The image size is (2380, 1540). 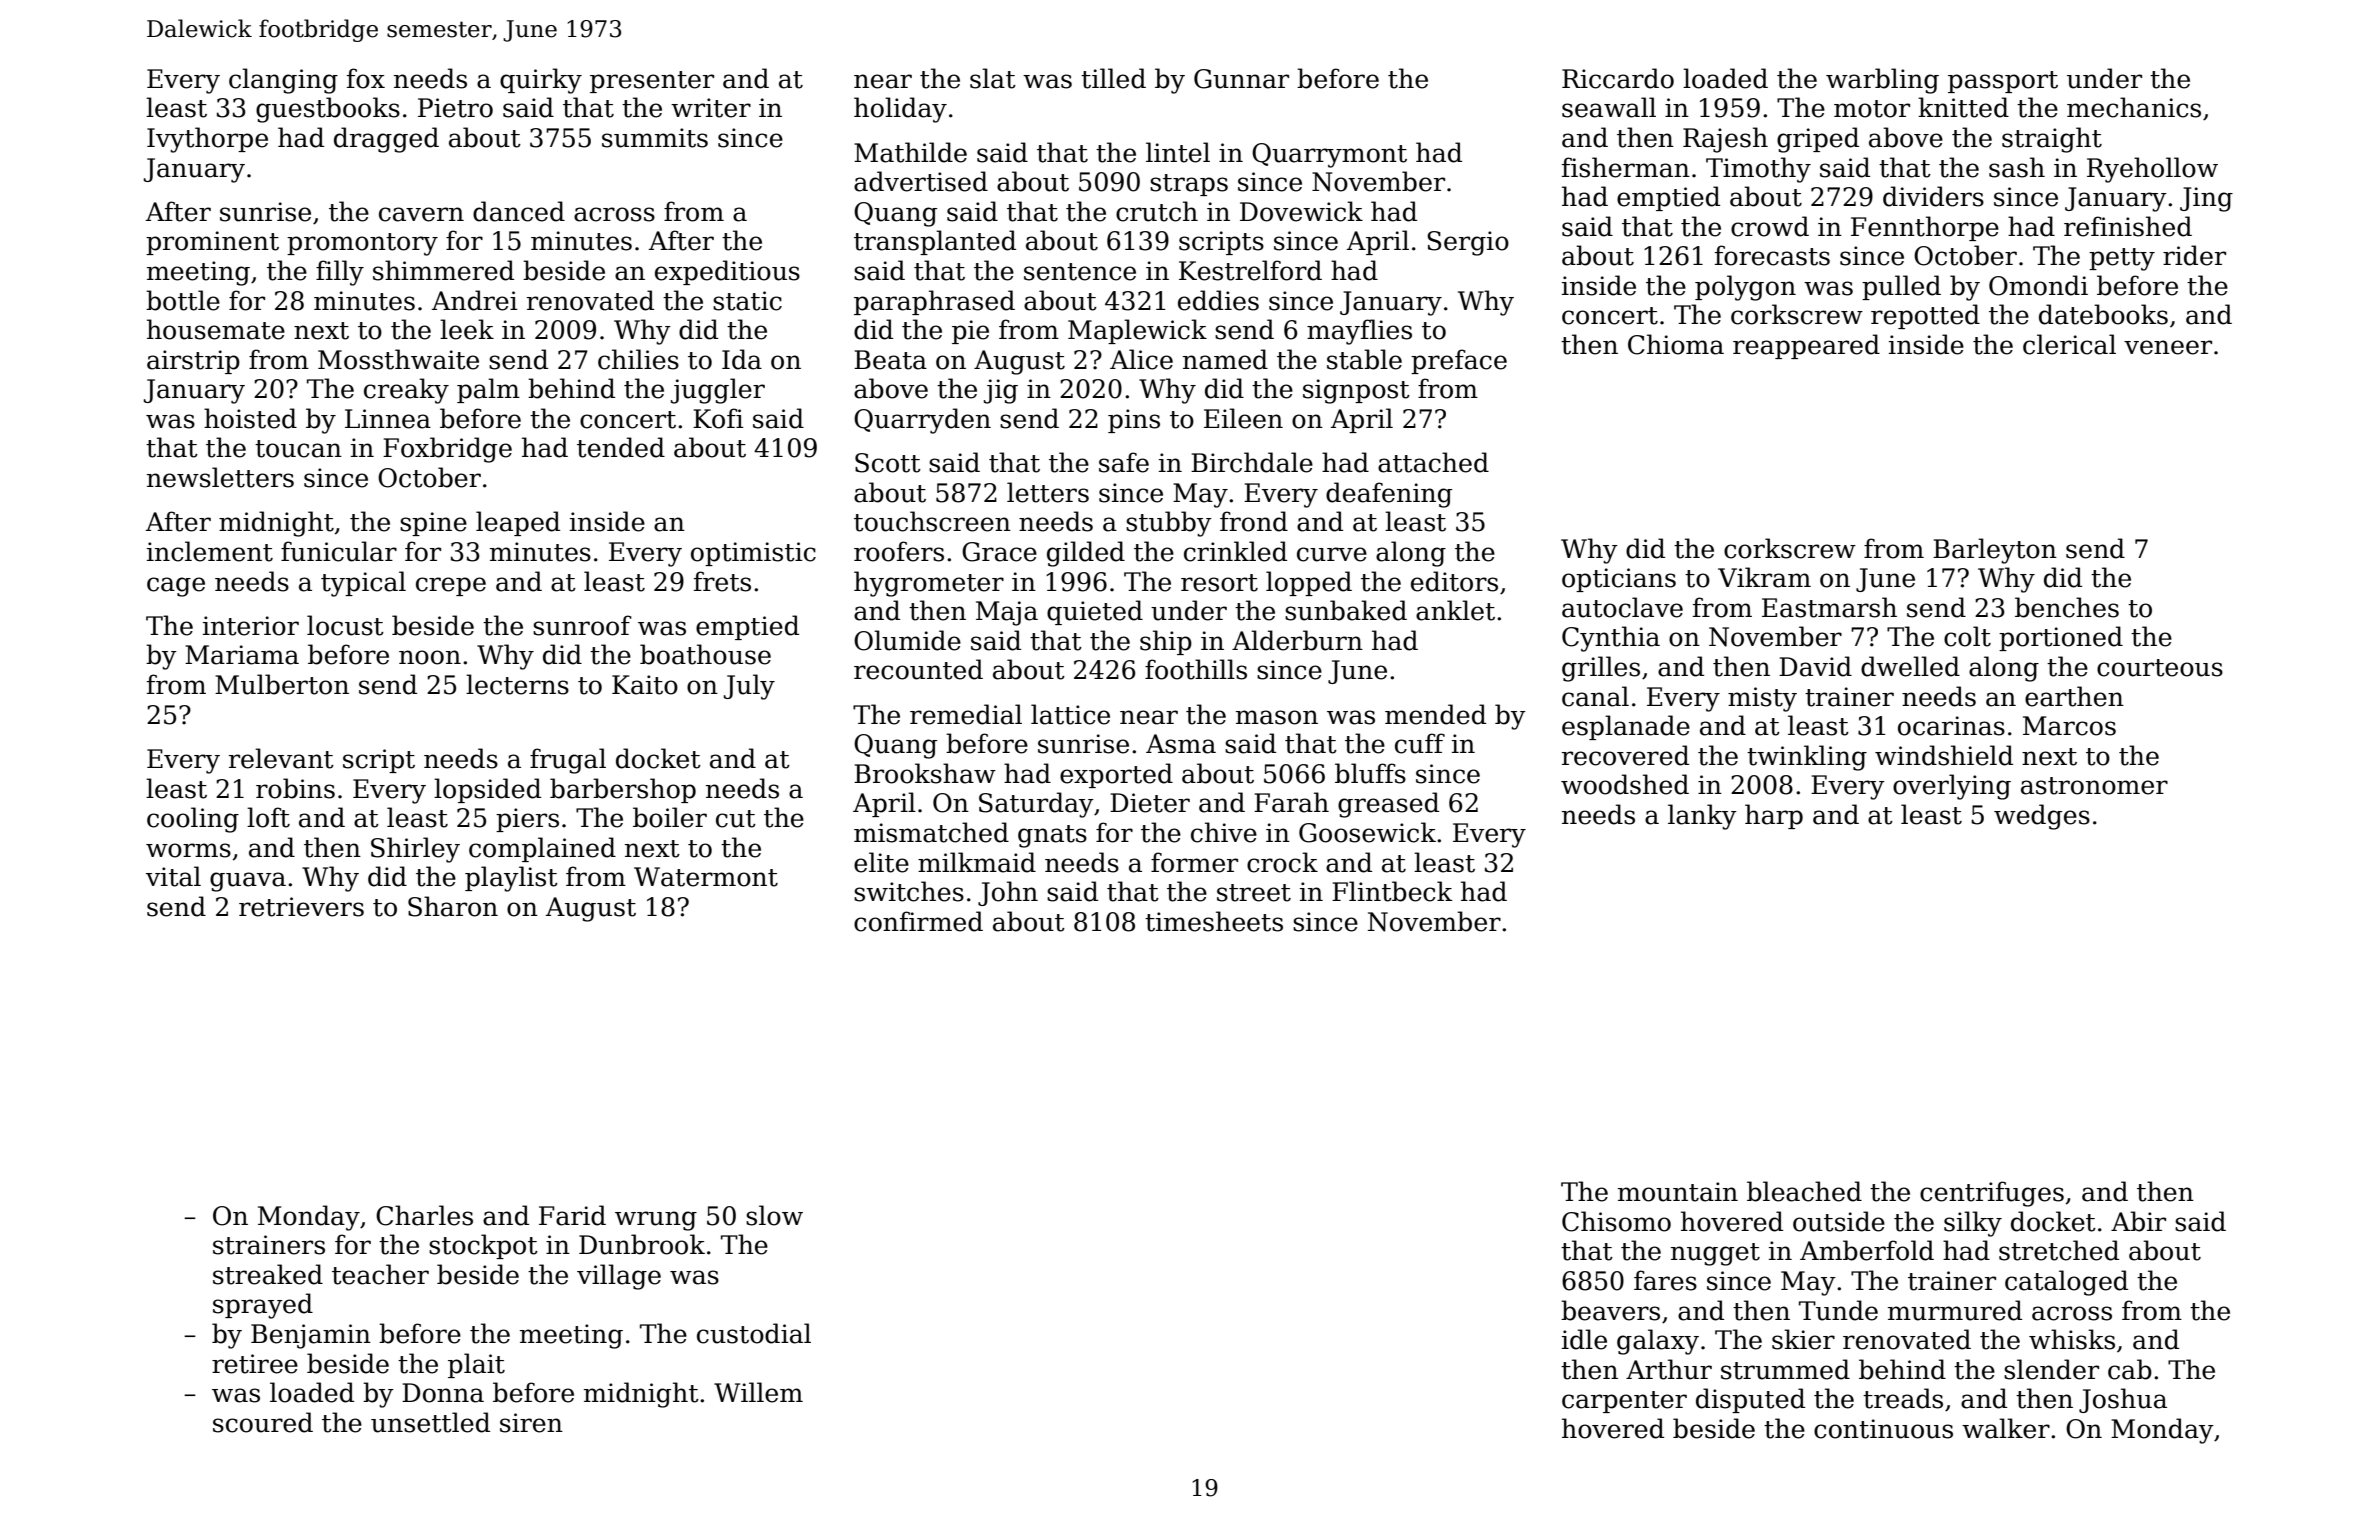 What do you see at coordinates (424, 1215) in the image?
I see `Charles` at bounding box center [424, 1215].
